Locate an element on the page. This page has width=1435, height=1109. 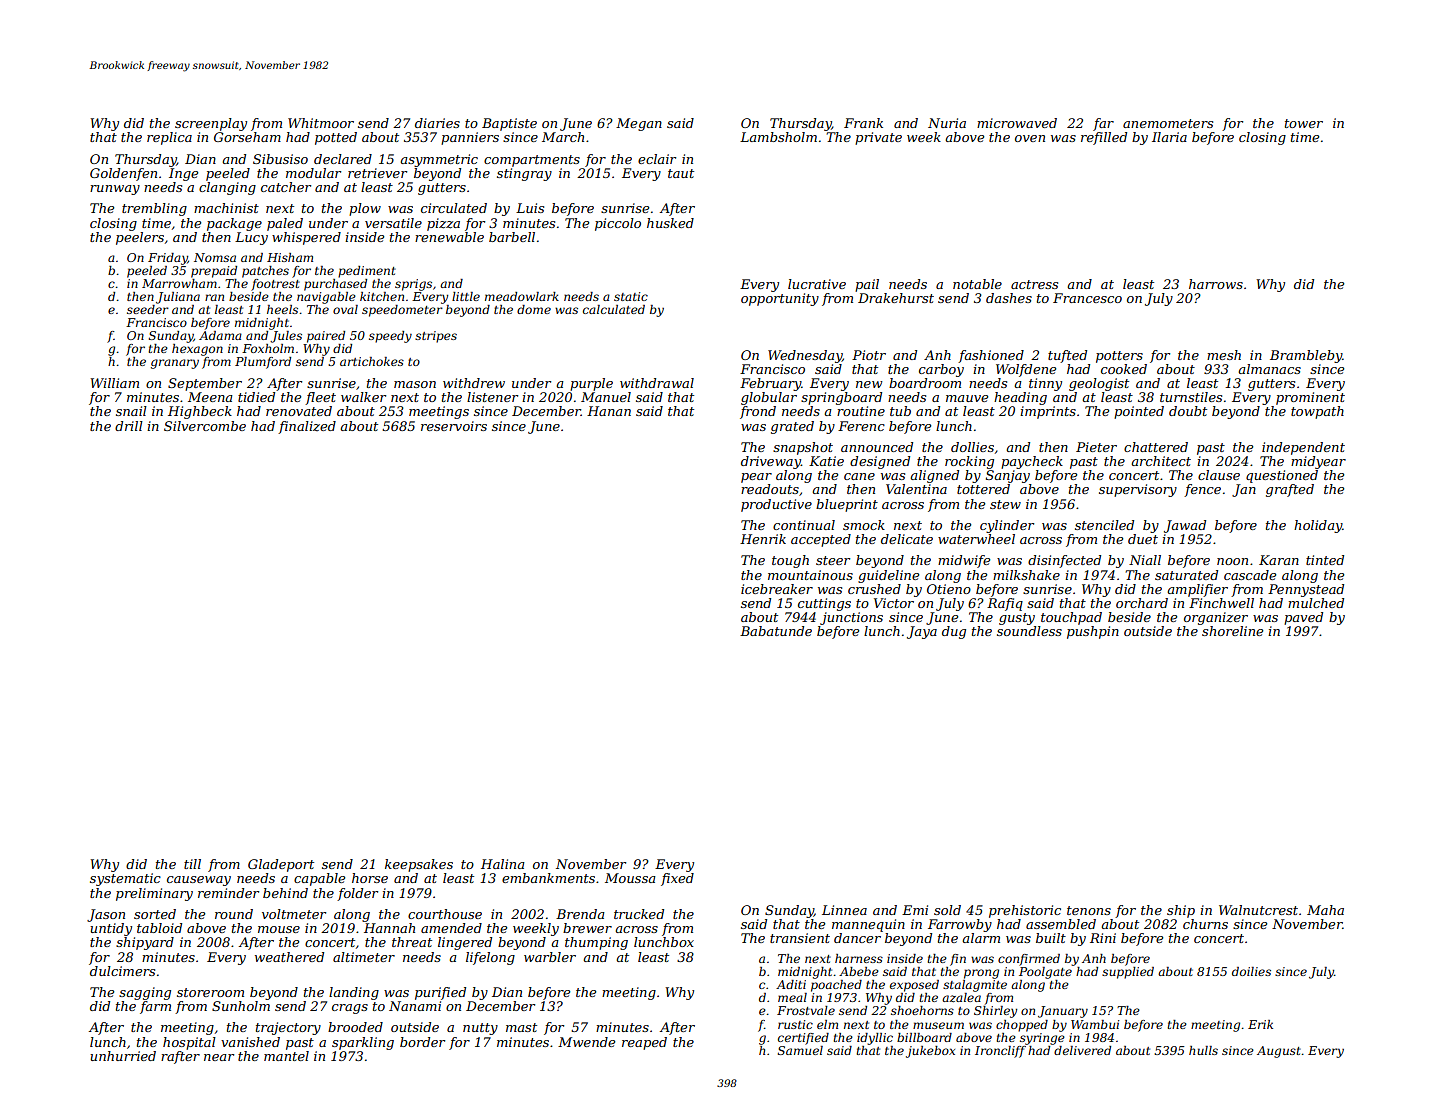
paved is located at coordinates (1303, 618).
